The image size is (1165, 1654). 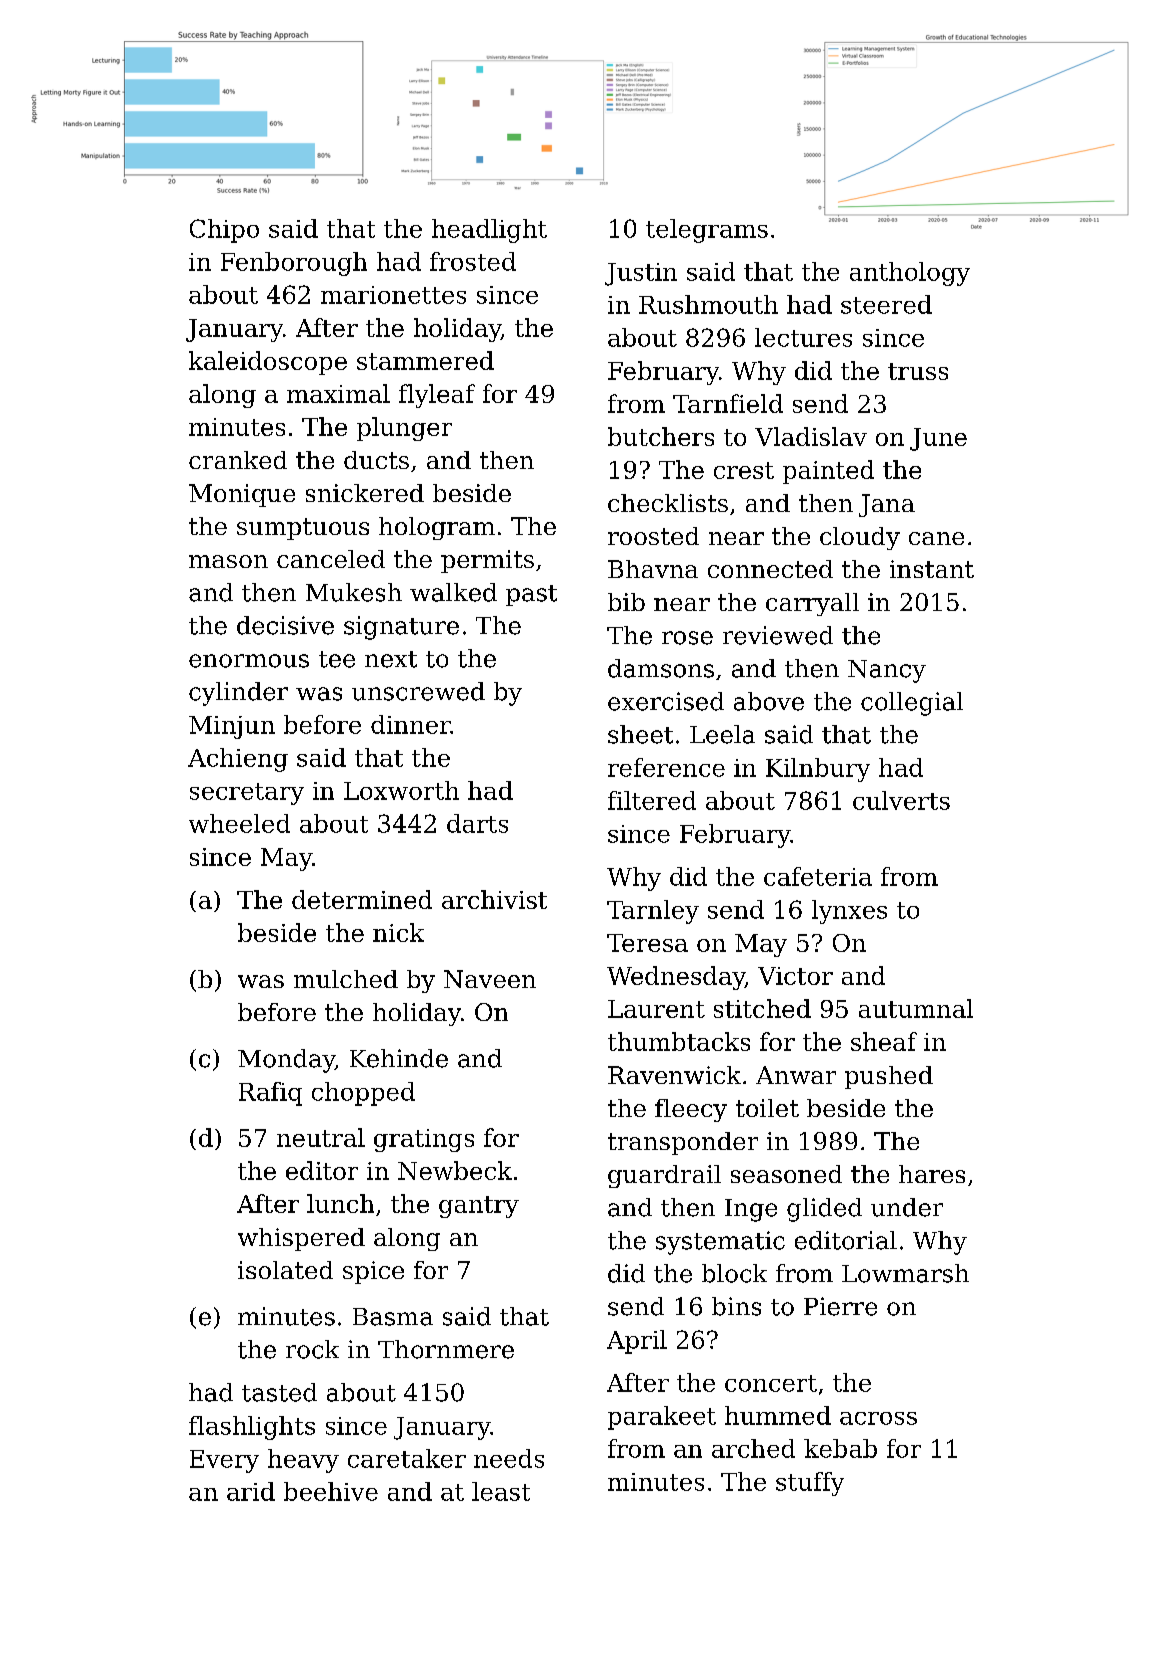 What do you see at coordinates (918, 371) in the screenshot?
I see `truss` at bounding box center [918, 371].
